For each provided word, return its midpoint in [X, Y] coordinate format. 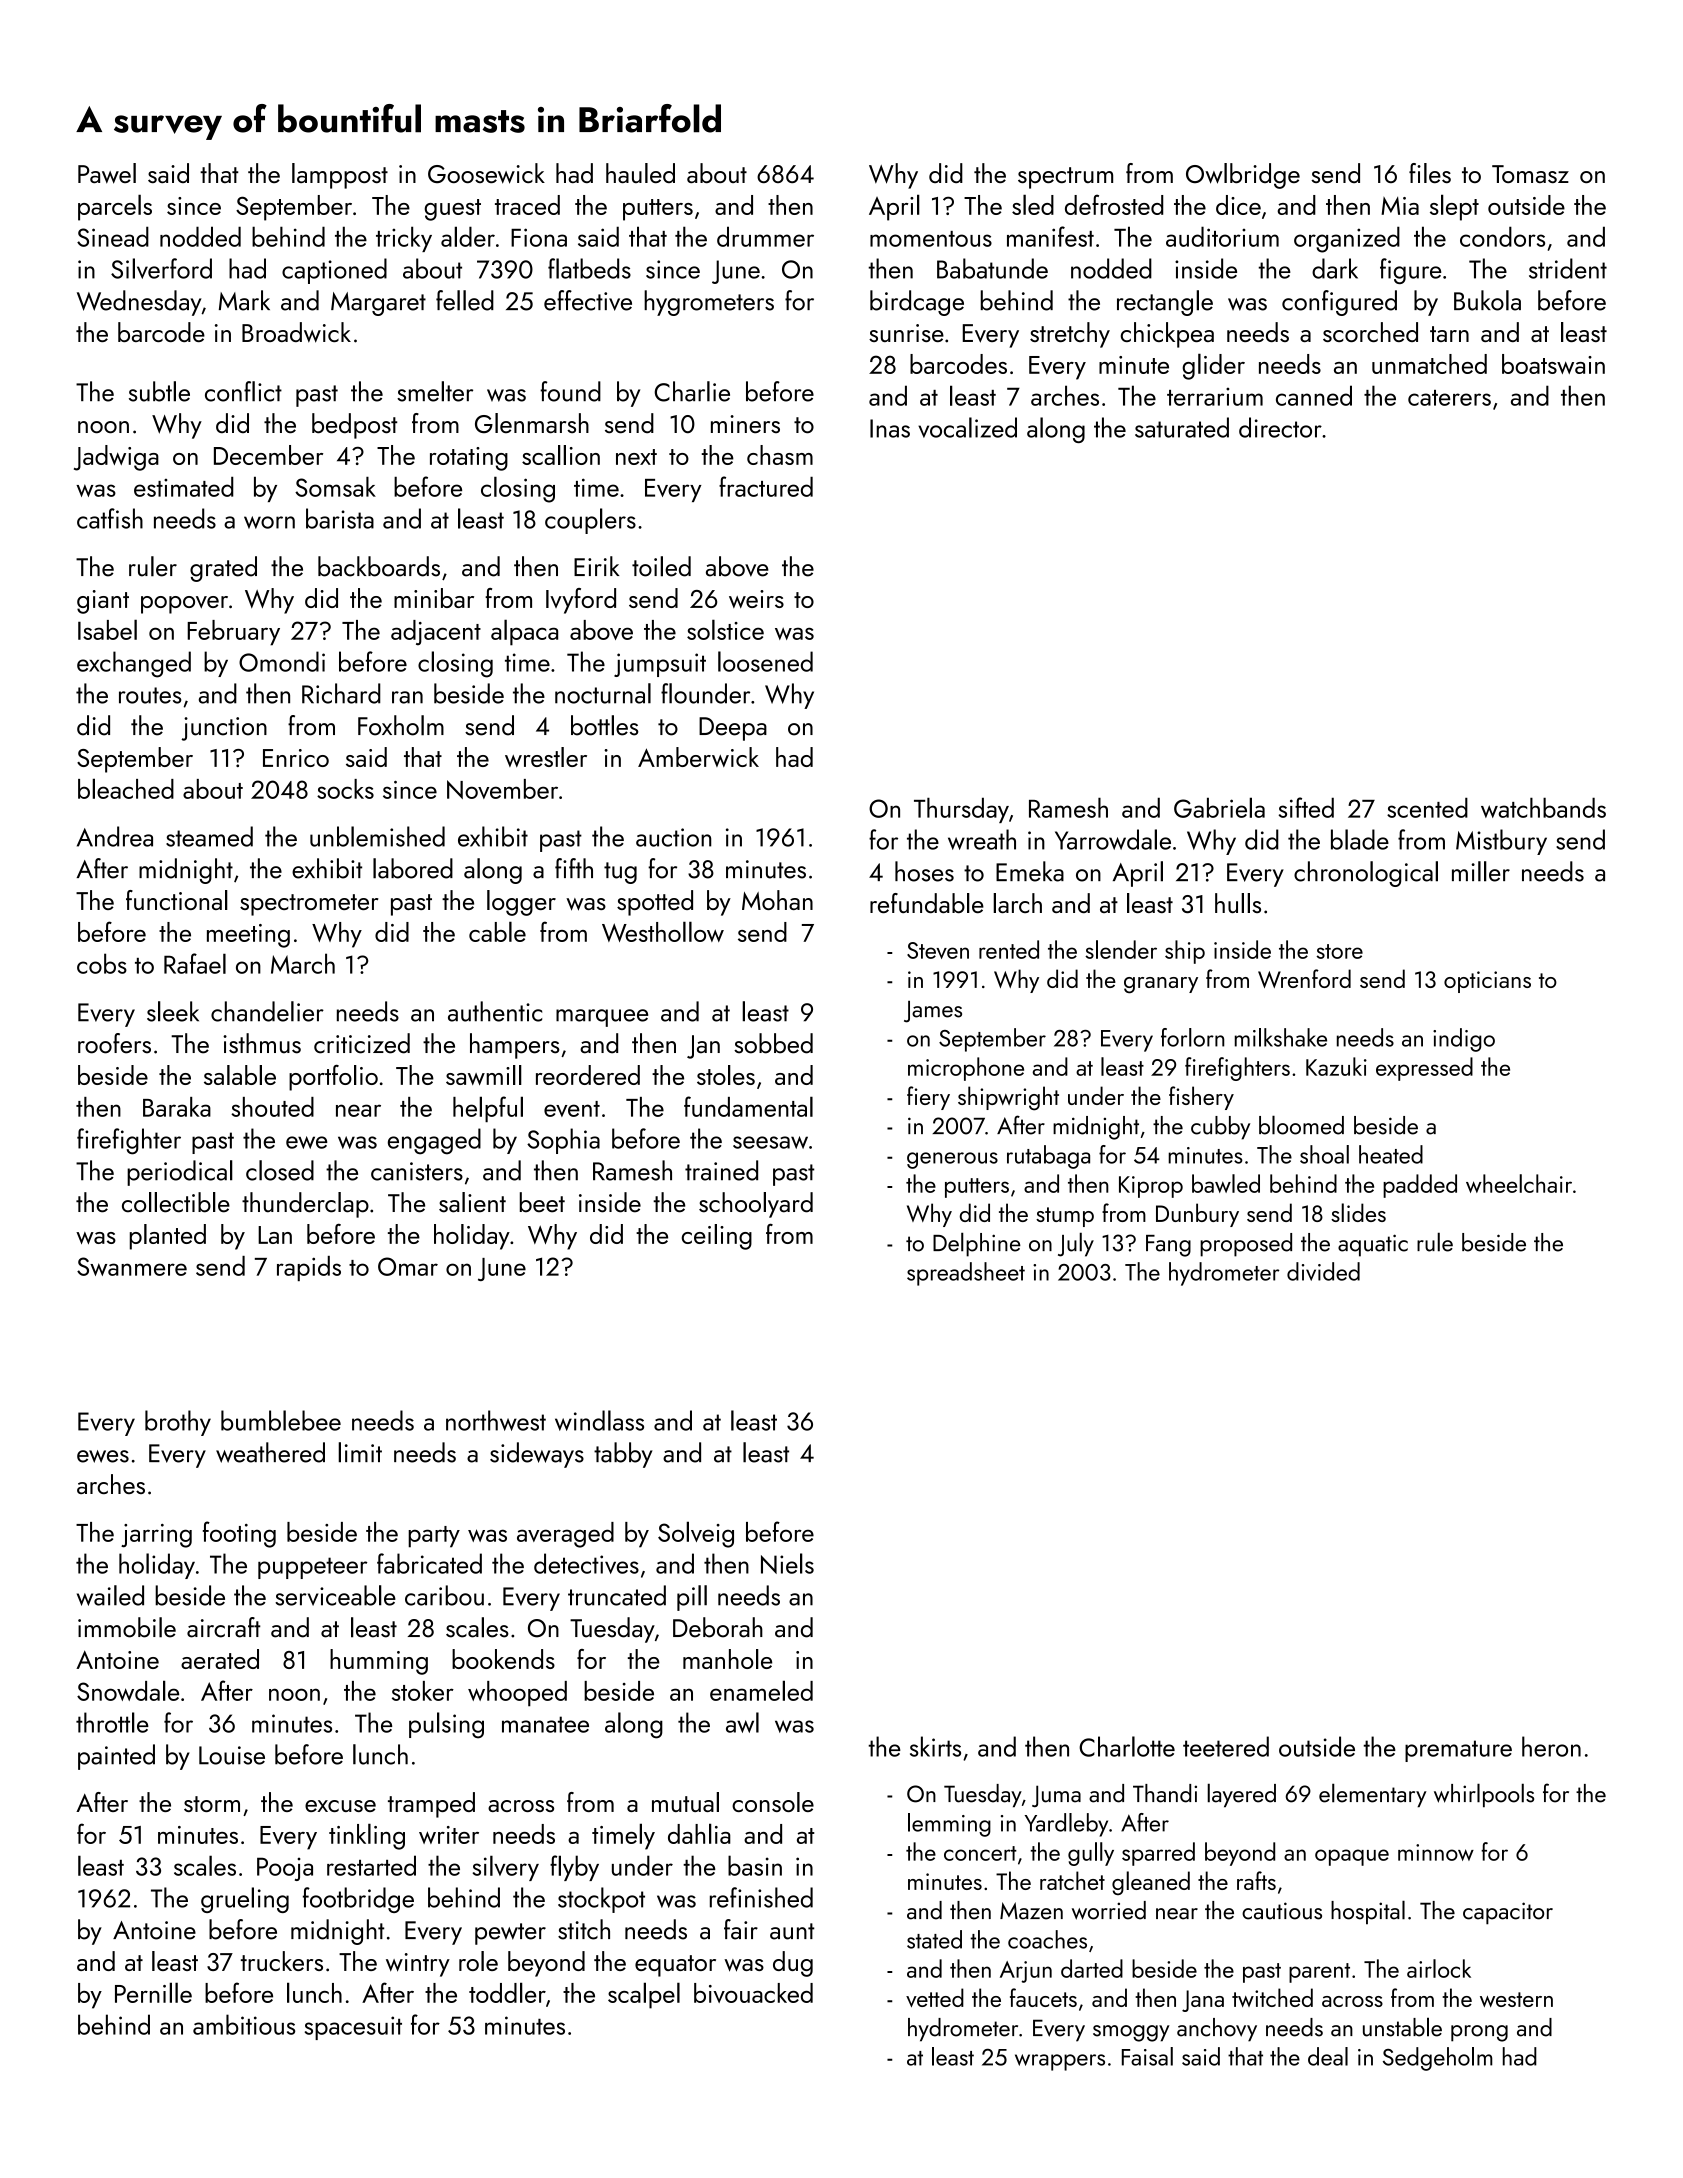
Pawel [107, 173]
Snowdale [128, 1690]
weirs [756, 599]
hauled [640, 173]
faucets [1043, 1997]
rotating [469, 459]
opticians [1487, 982]
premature [1458, 1751]
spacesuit [353, 2028]
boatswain [1553, 364]
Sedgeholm [1437, 2059]
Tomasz [1530, 174]
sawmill [484, 1075]
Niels [787, 1563]
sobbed [773, 1043]
